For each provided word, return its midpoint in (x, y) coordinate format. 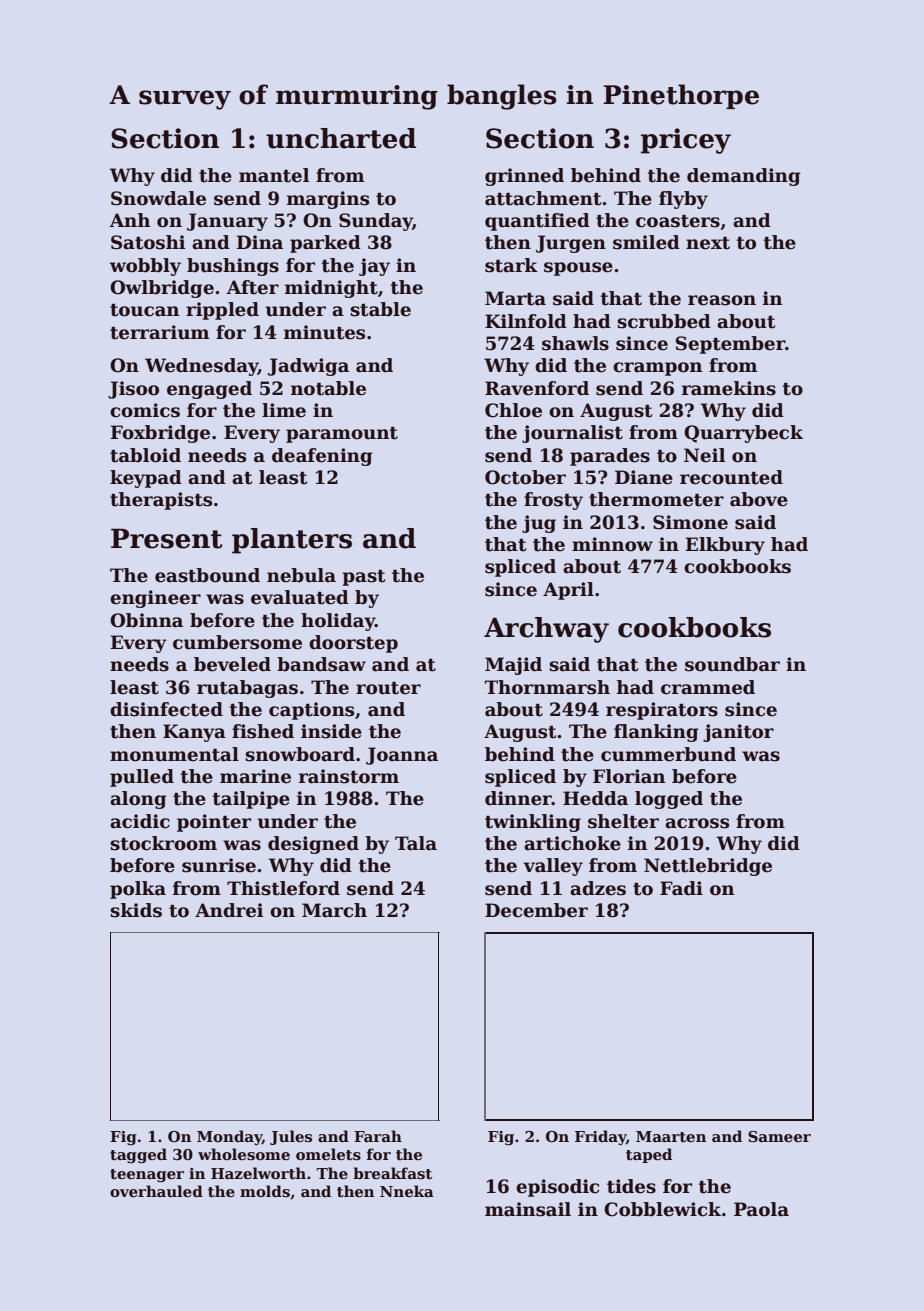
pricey (686, 141)
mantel (274, 175)
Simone (690, 522)
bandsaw (321, 664)
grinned (524, 177)
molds (265, 1191)
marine (255, 776)
